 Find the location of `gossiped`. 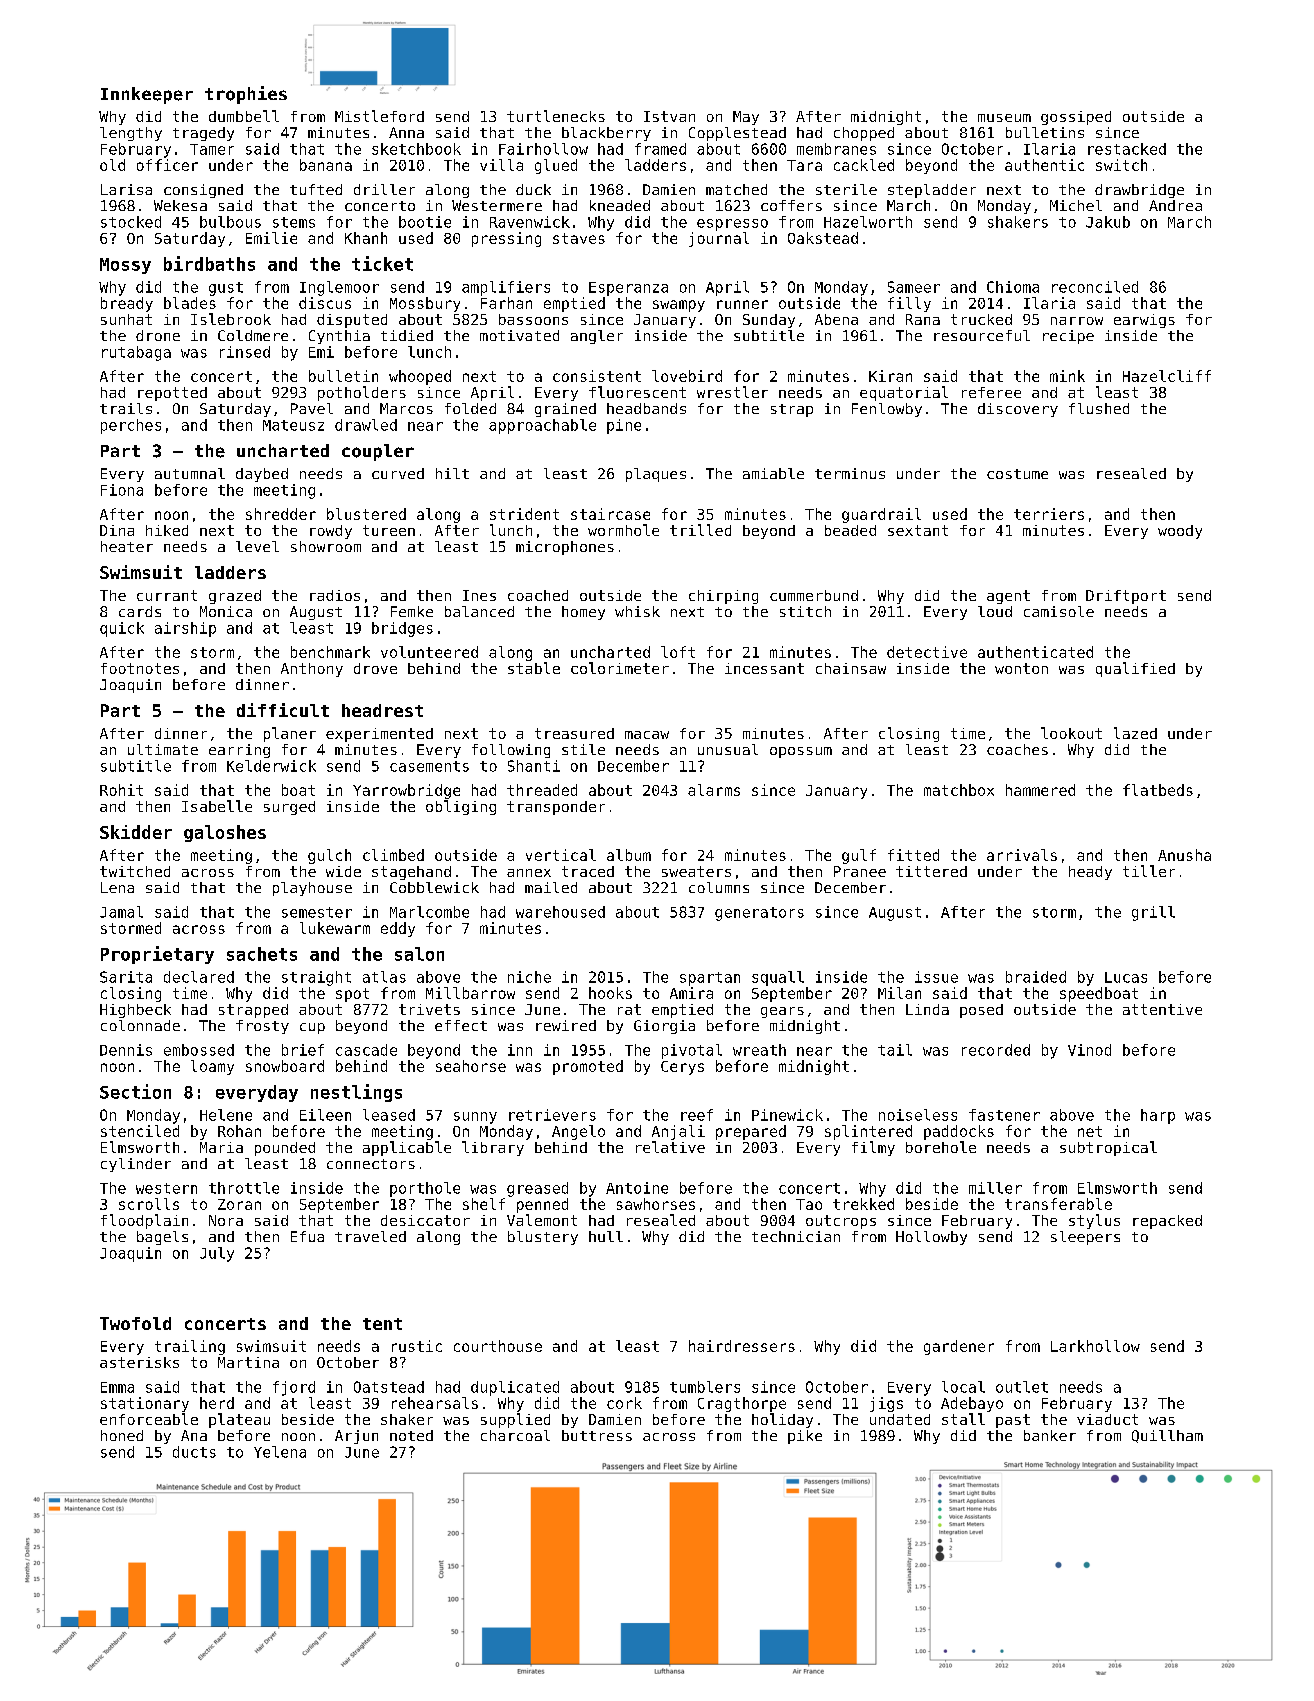

gossiped is located at coordinates (1076, 118).
